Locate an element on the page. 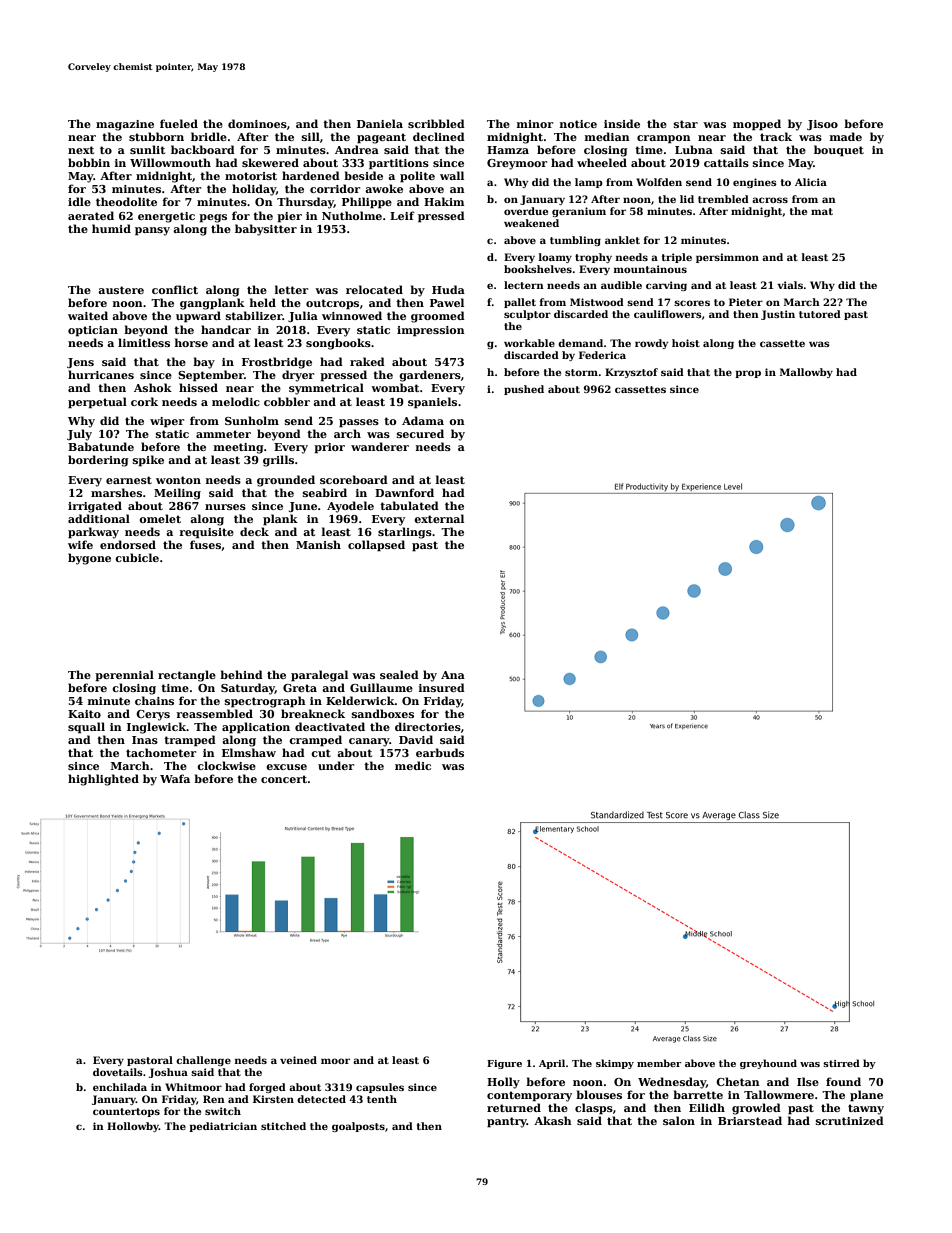 This page has height=1233, width=952. mopped is located at coordinates (757, 125).
